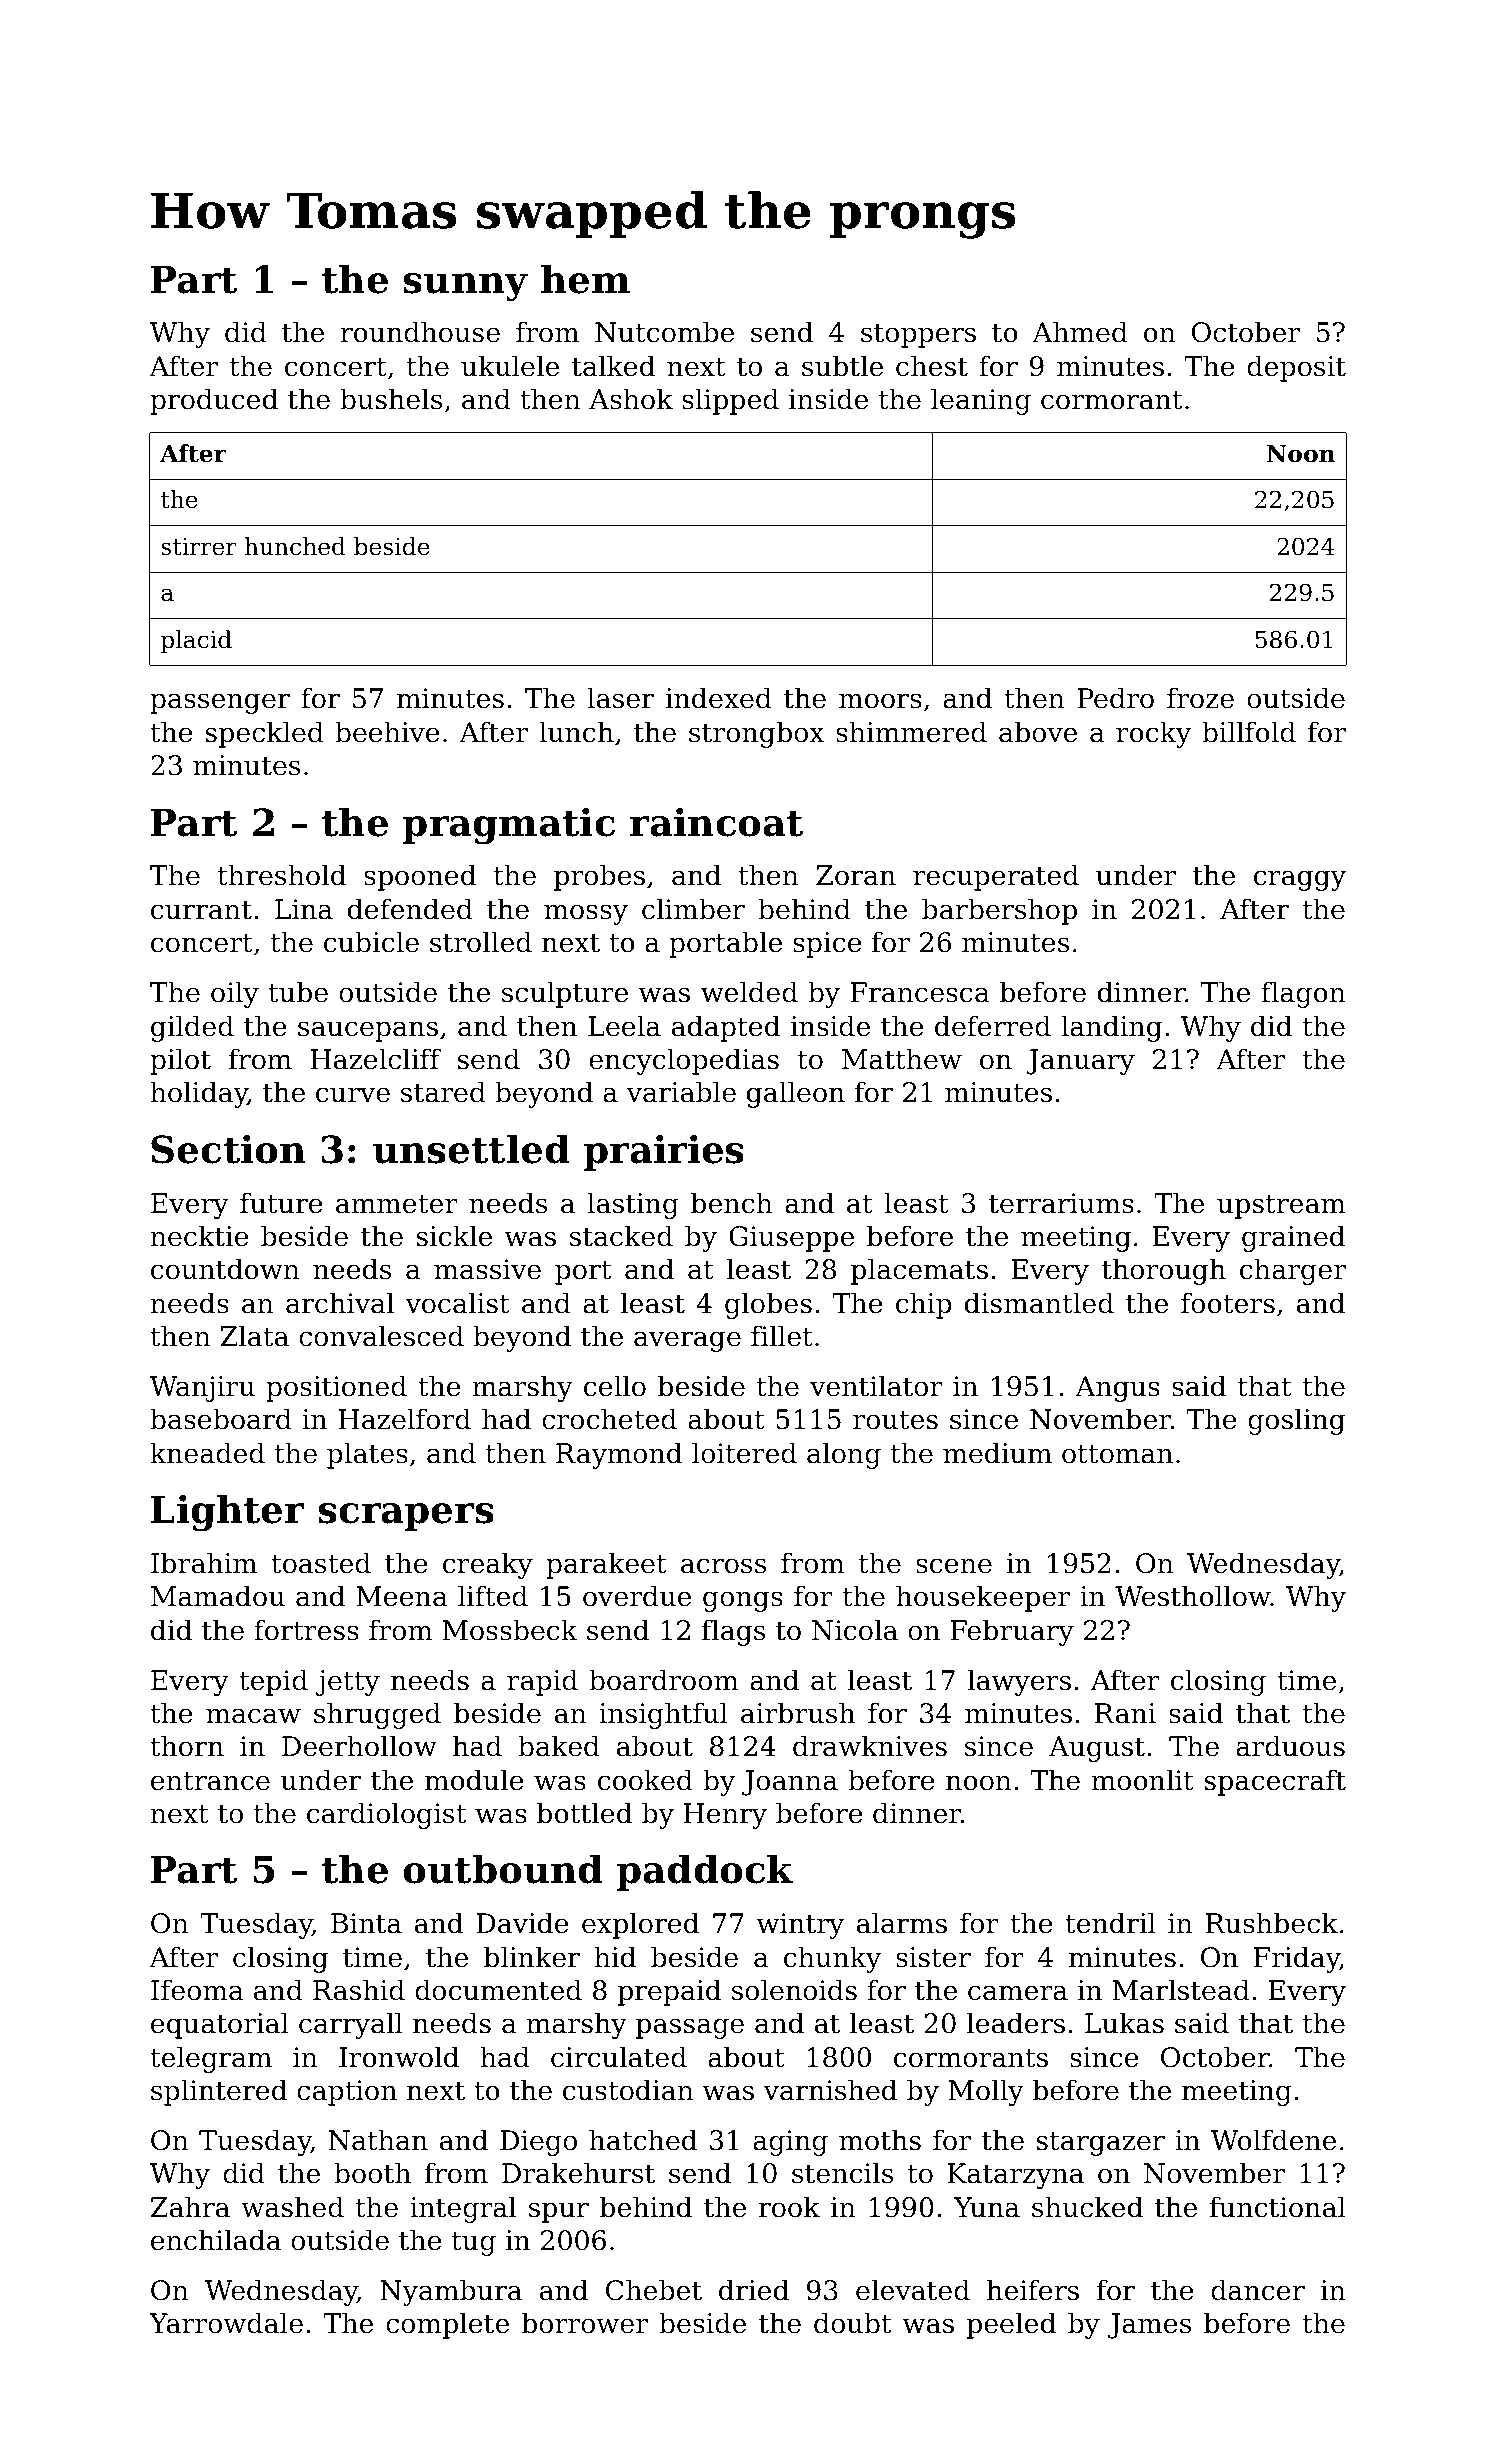 Image resolution: width=1496 pixels, height=2464 pixels. Describe the element at coordinates (716, 822) in the image. I see `raincoat` at that location.
